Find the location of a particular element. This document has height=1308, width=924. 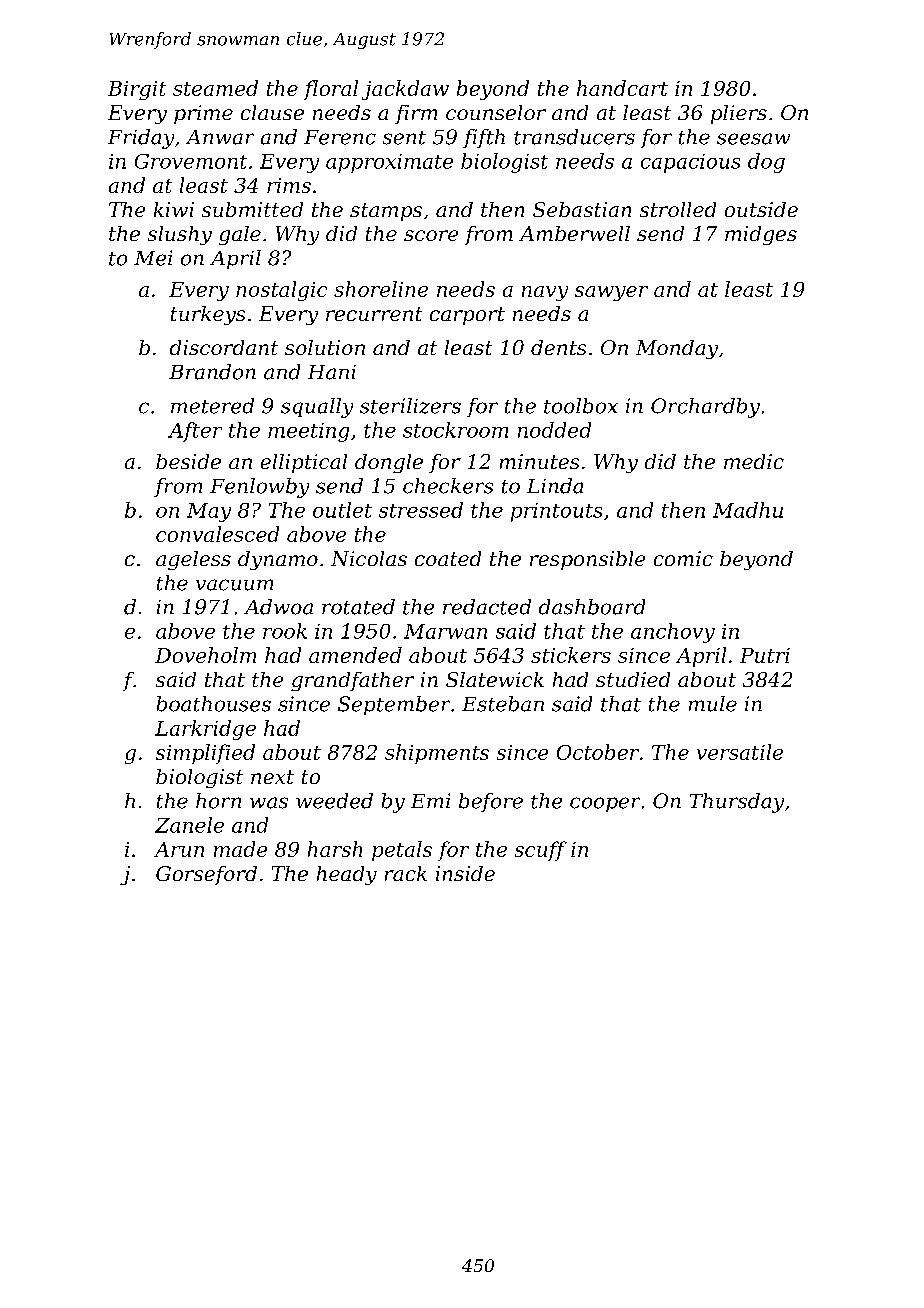

Monday is located at coordinates (677, 349).
